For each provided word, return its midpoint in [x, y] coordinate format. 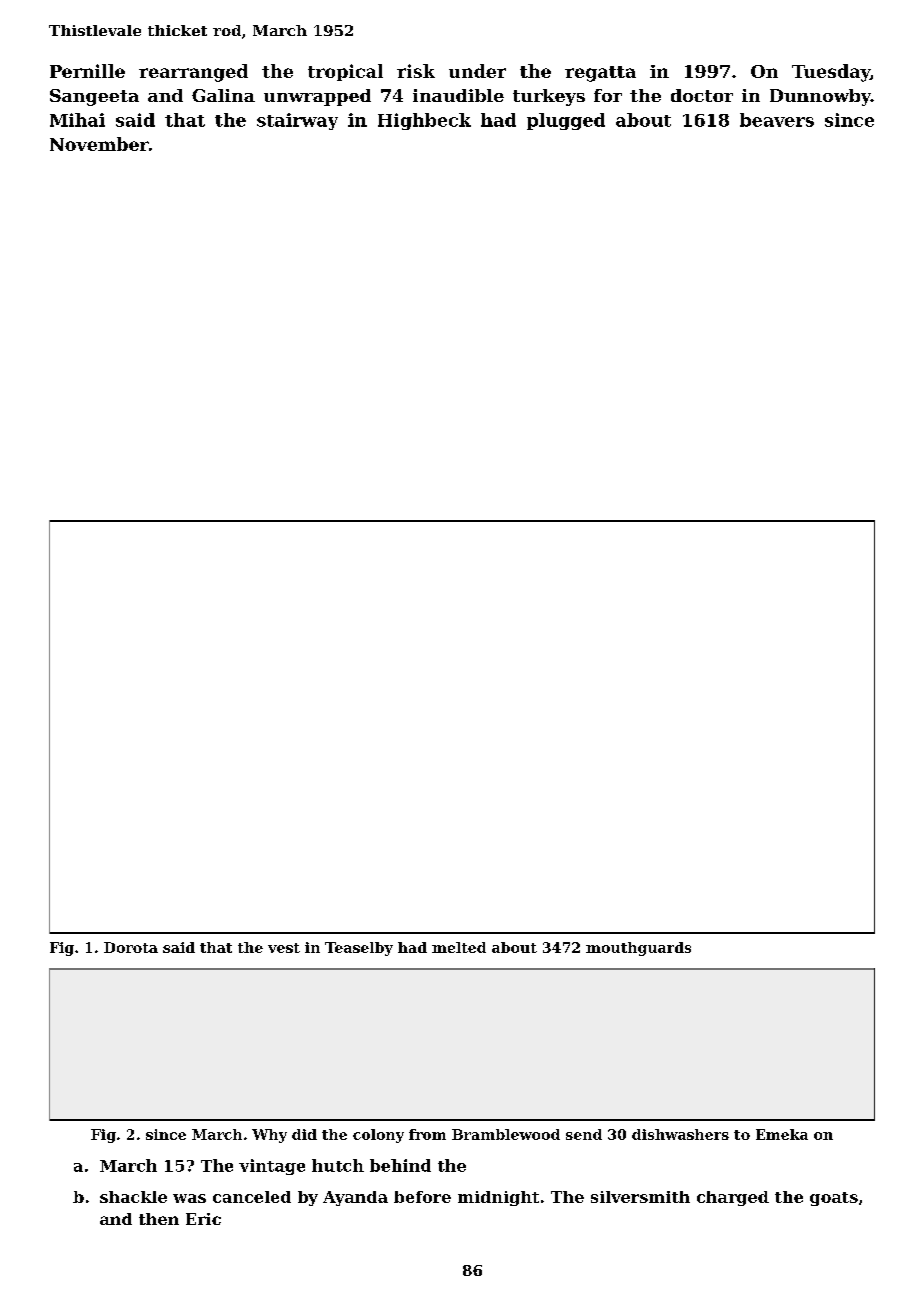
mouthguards [638, 949]
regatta [600, 74]
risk [416, 71]
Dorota [131, 947]
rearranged [193, 73]
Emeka [782, 1134]
